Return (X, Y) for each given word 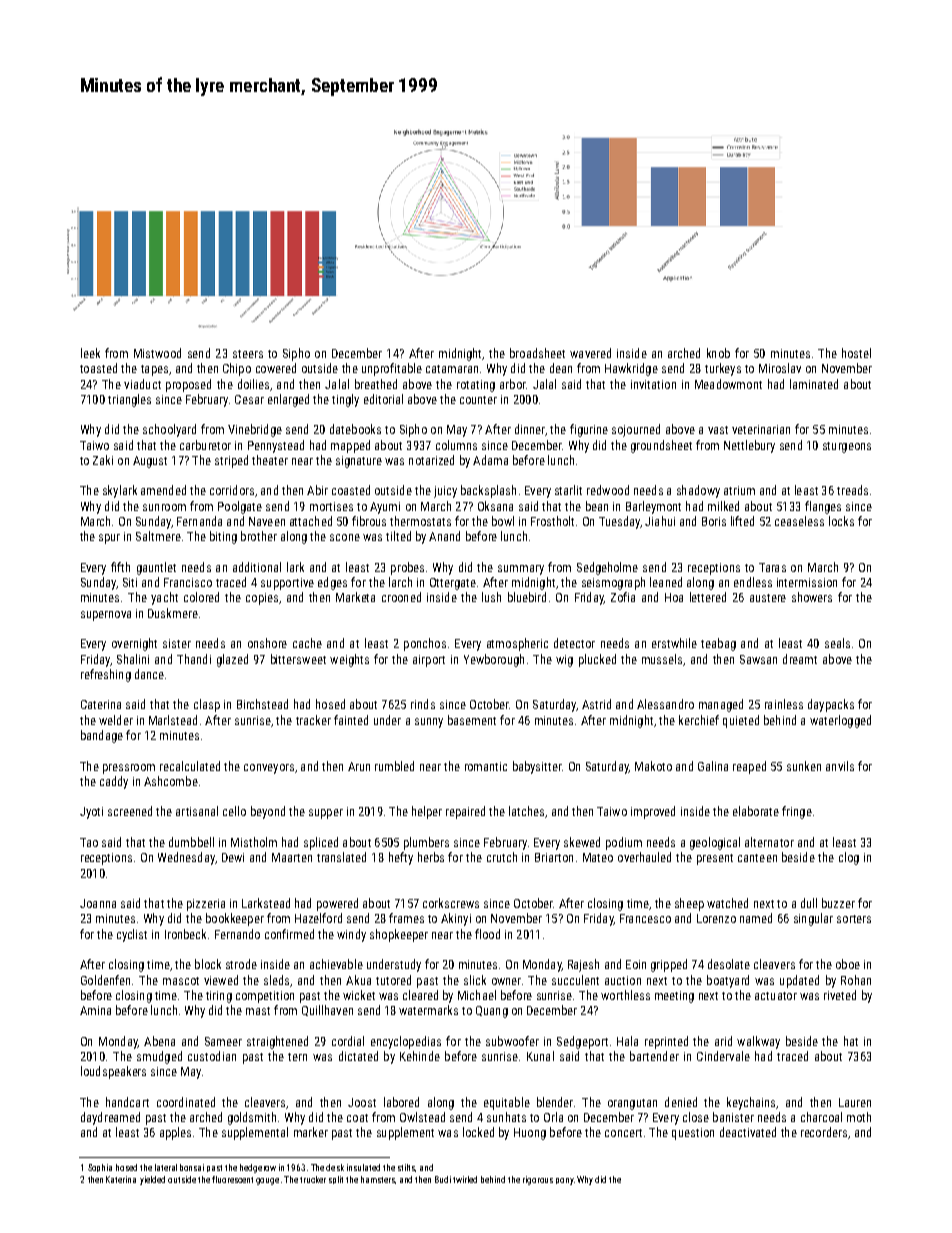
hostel (856, 353)
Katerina (121, 1179)
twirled (465, 1179)
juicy (445, 492)
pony (565, 1181)
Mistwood (157, 353)
